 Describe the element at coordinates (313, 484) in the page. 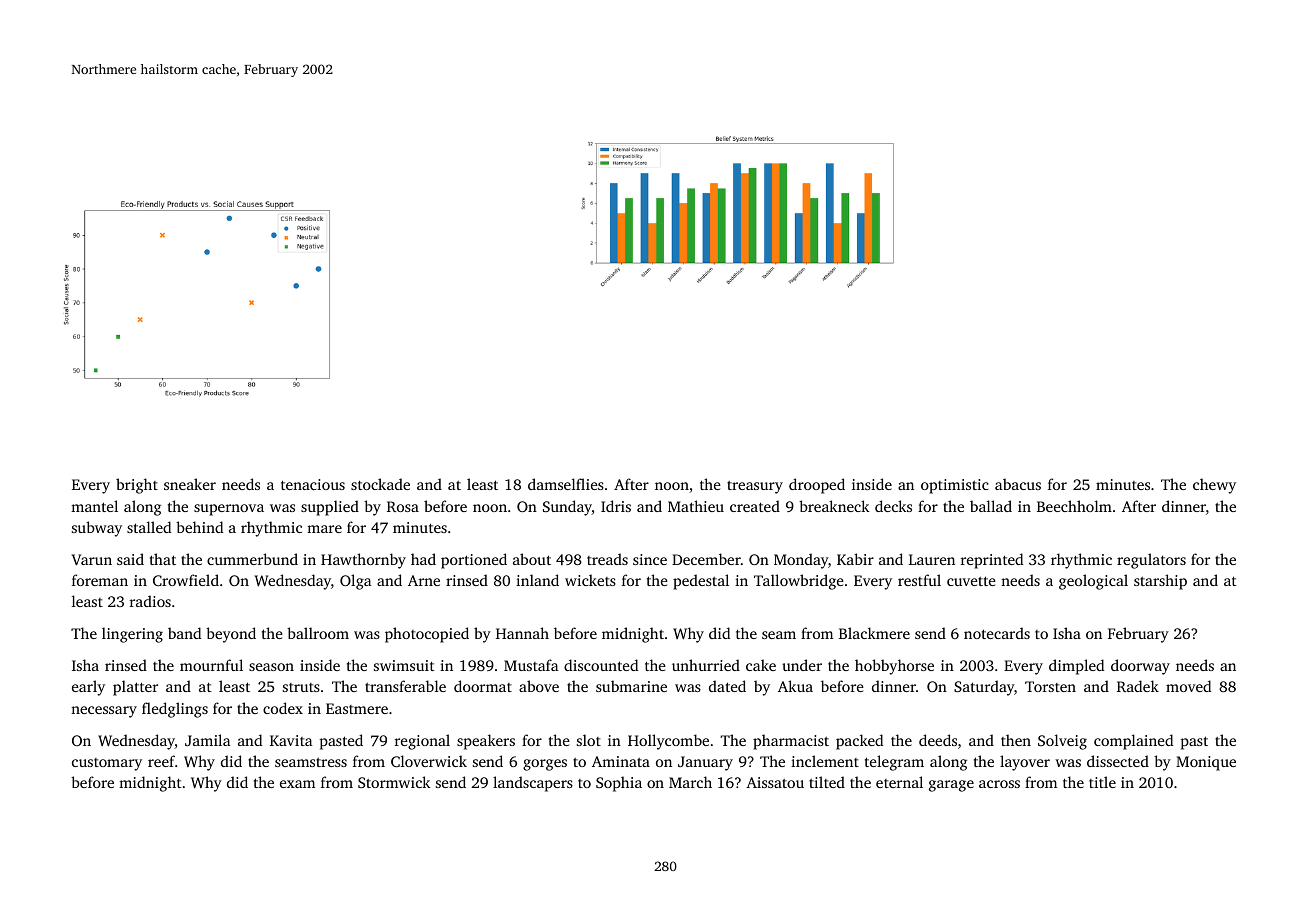

I see `tenacious` at that location.
